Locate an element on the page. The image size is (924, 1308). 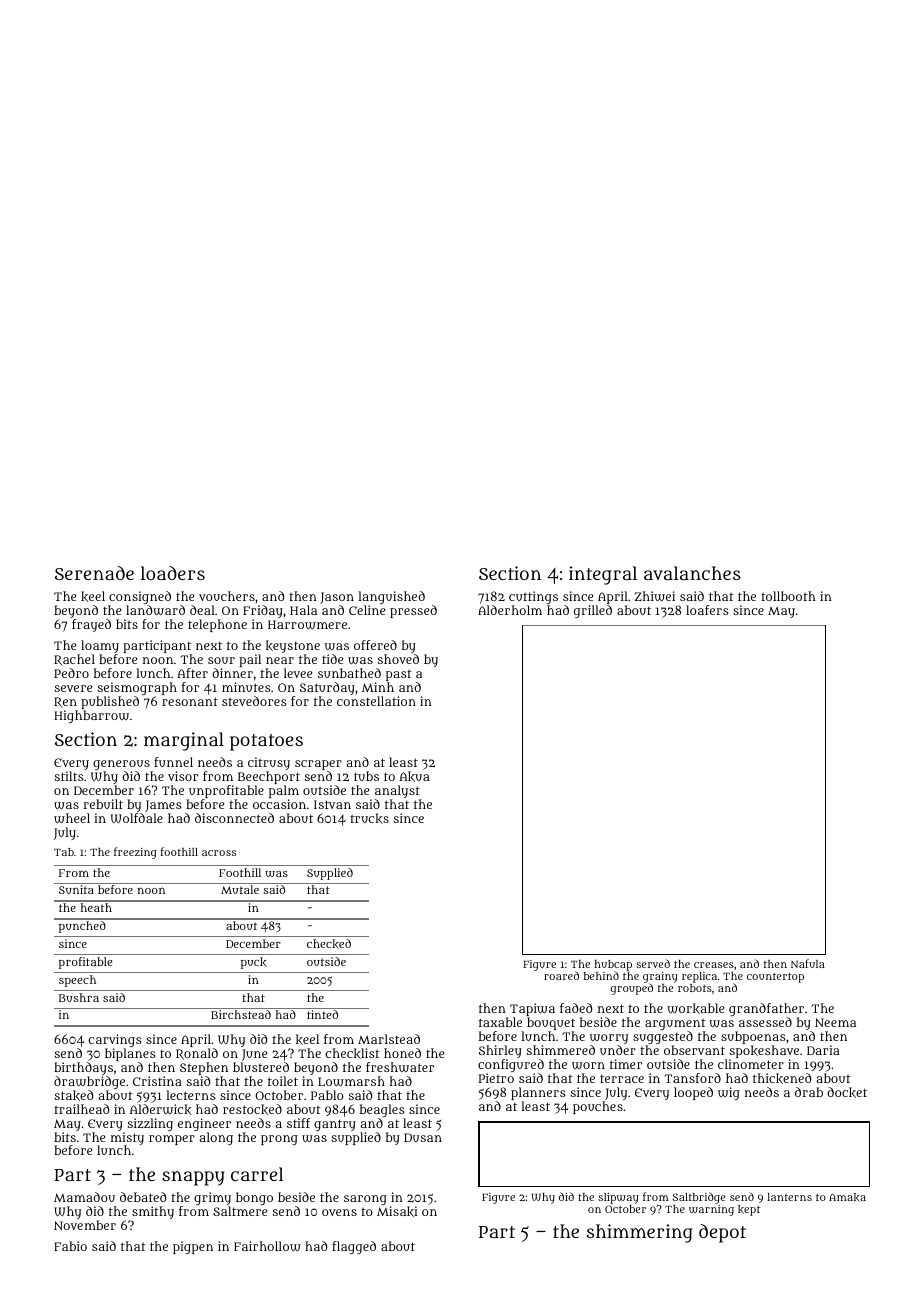
visor is located at coordinates (183, 776).
